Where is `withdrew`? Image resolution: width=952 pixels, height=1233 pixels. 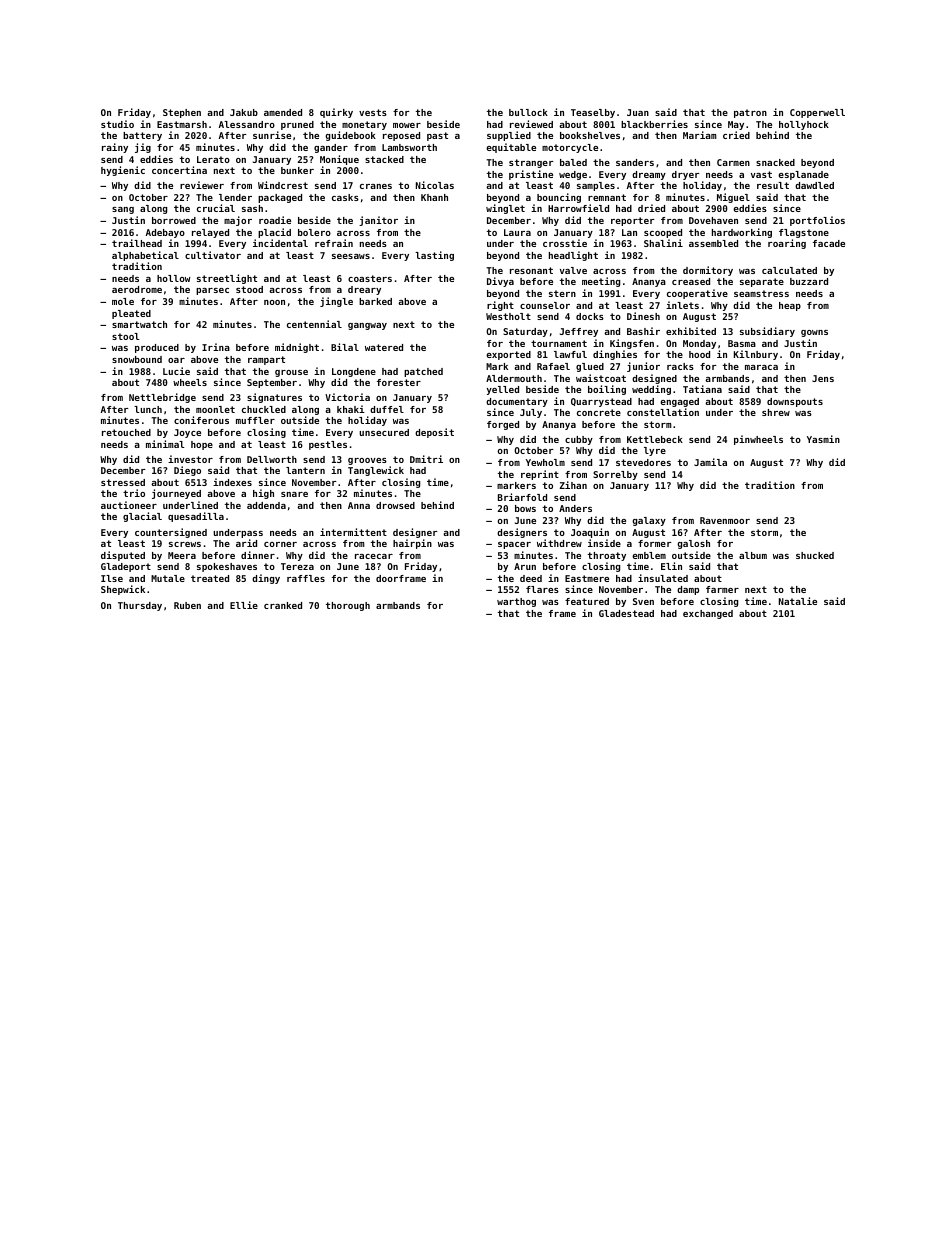 withdrew is located at coordinates (559, 543).
